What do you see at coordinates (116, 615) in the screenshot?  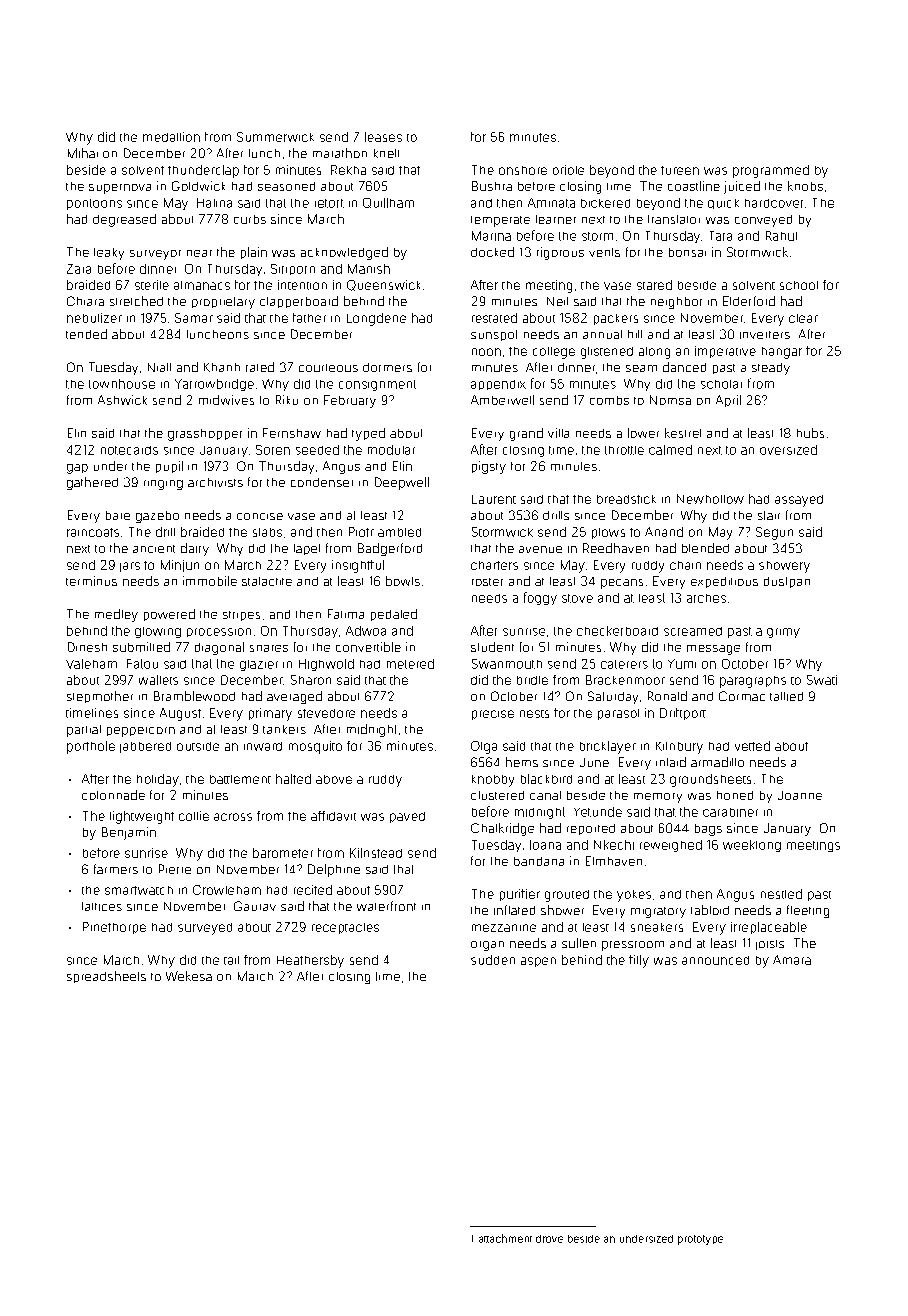 I see `medley` at bounding box center [116, 615].
